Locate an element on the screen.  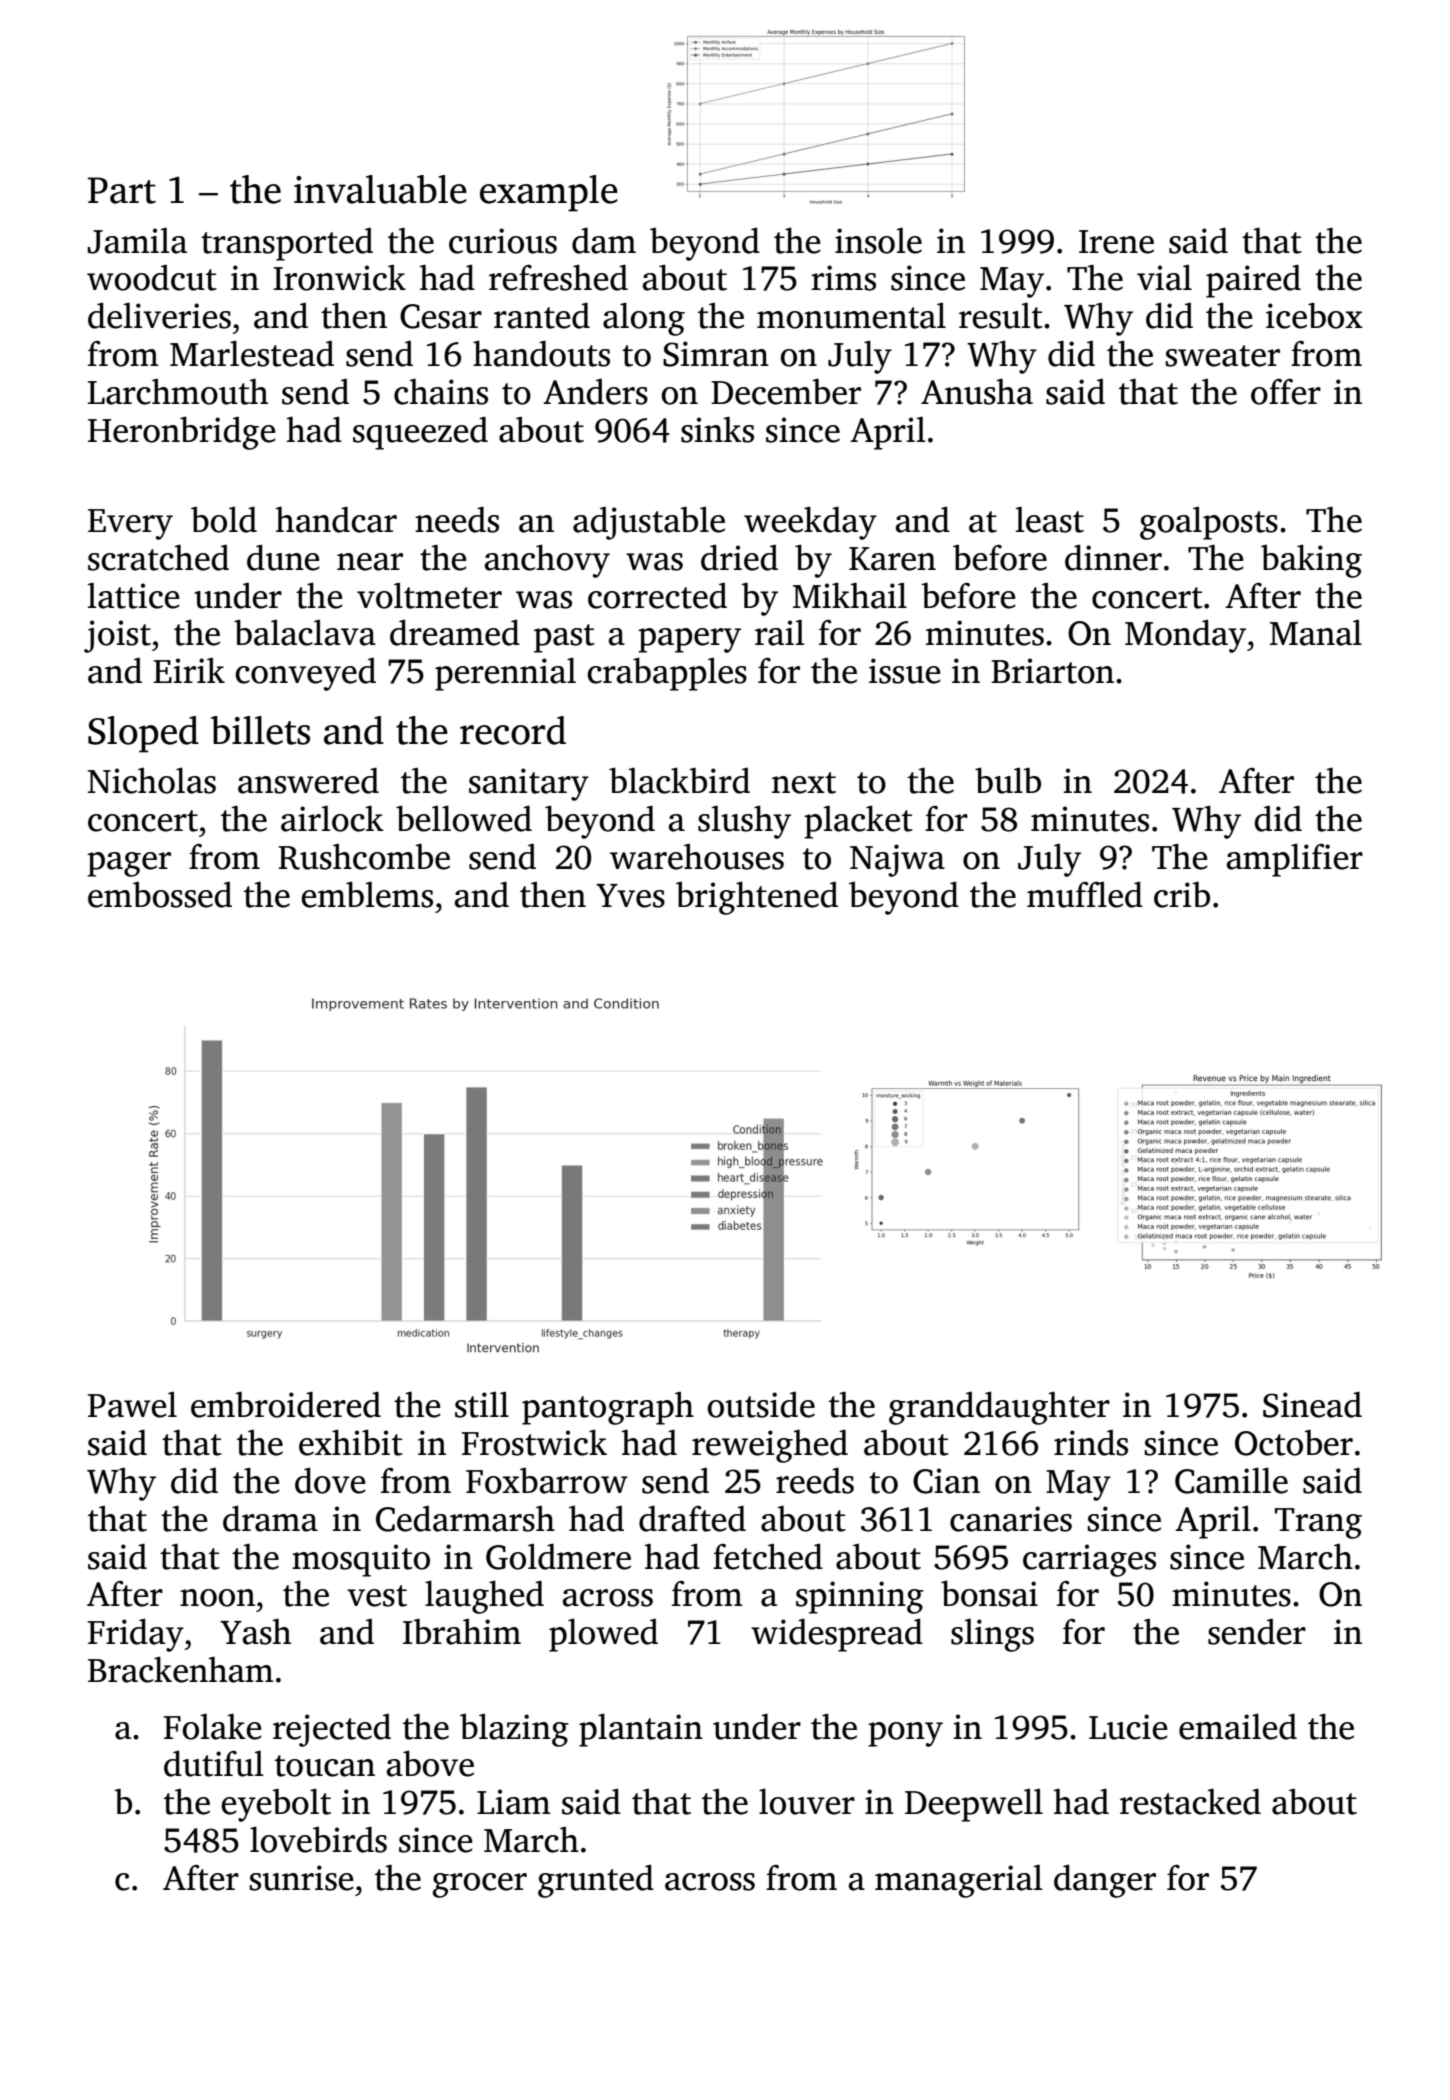
louver is located at coordinates (807, 1801).
